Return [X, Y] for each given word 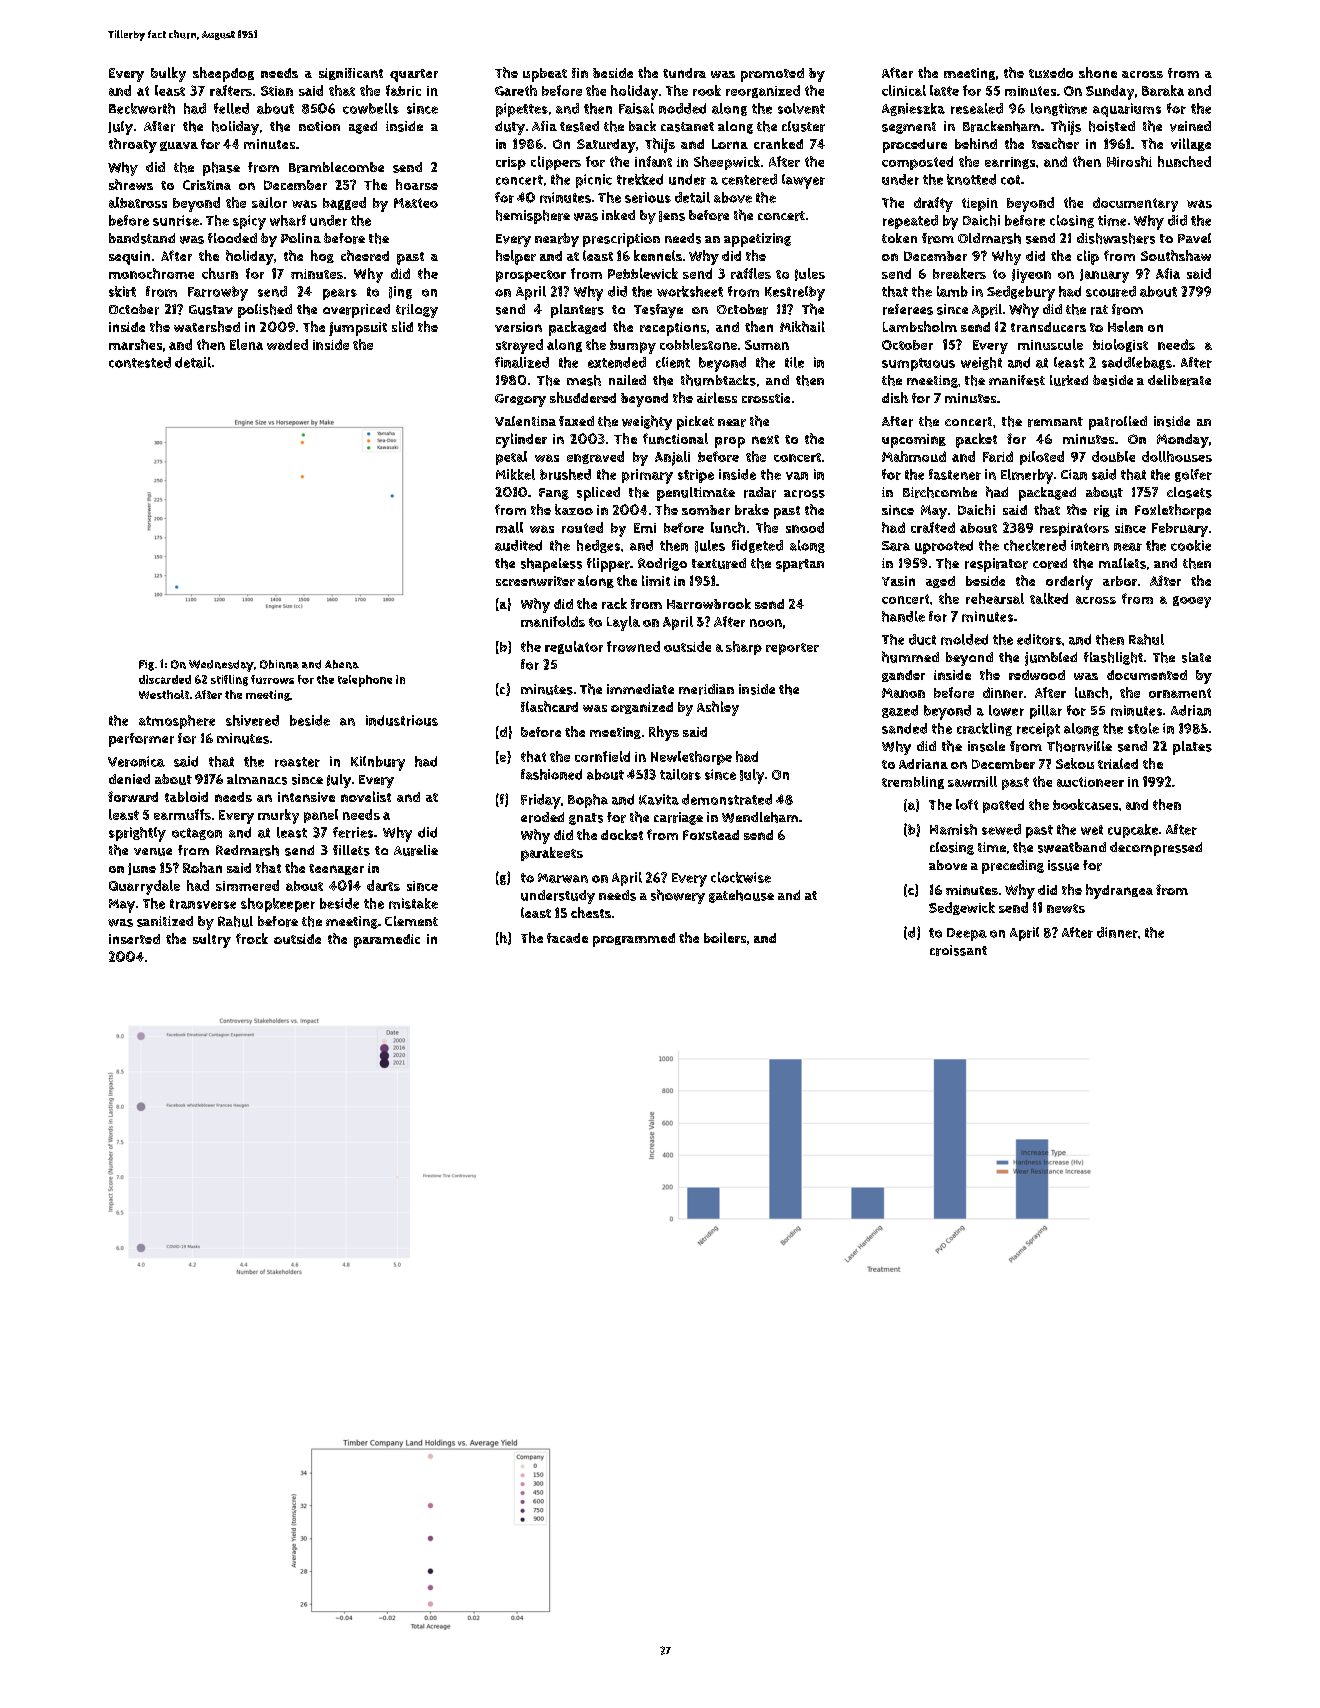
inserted [134, 939]
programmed [634, 940]
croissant [958, 950]
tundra [684, 73]
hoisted [1112, 126]
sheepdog [223, 74]
